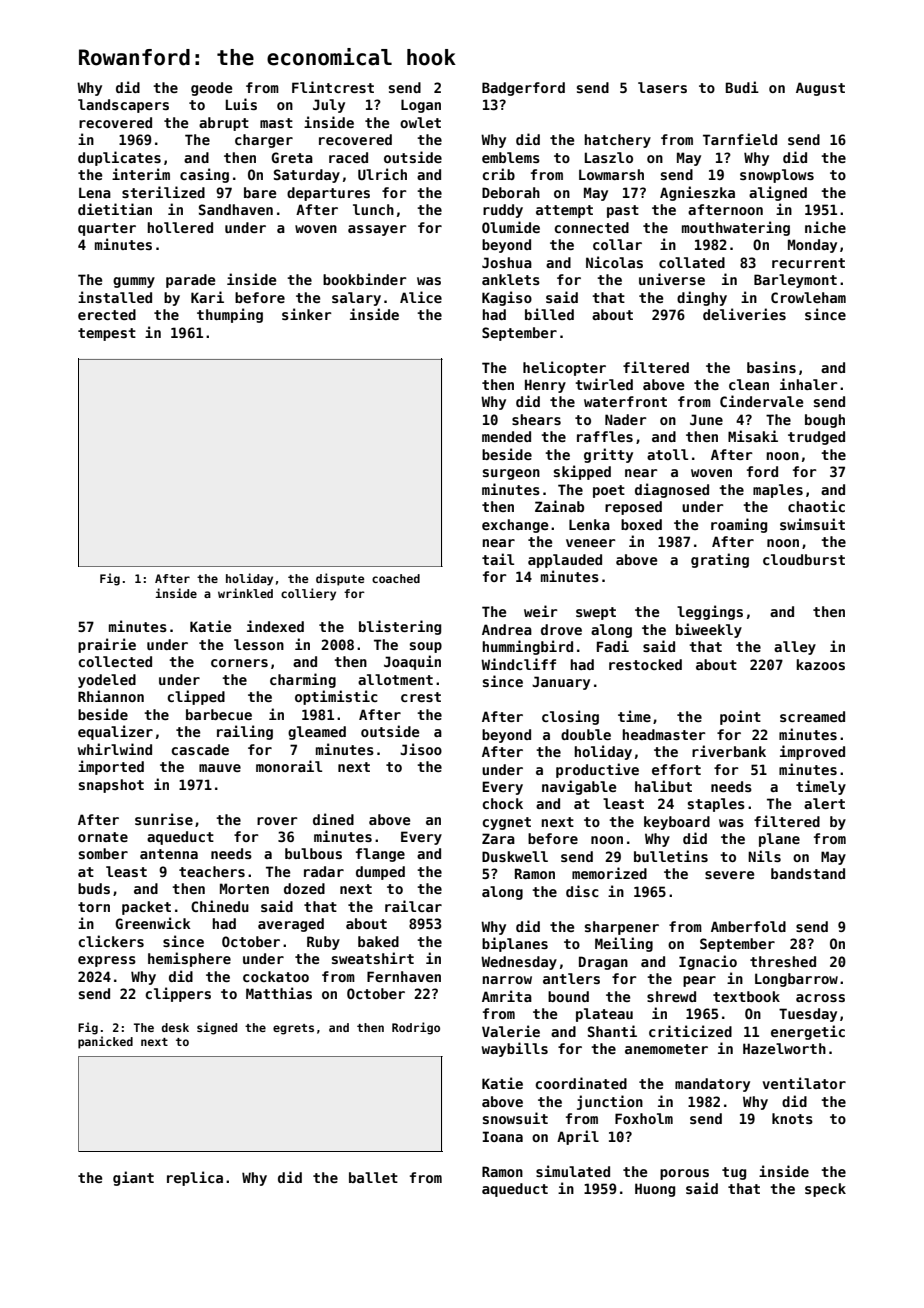 The height and width of the screenshot is (1308, 924). What do you see at coordinates (105, 1042) in the screenshot?
I see `panicked` at bounding box center [105, 1042].
